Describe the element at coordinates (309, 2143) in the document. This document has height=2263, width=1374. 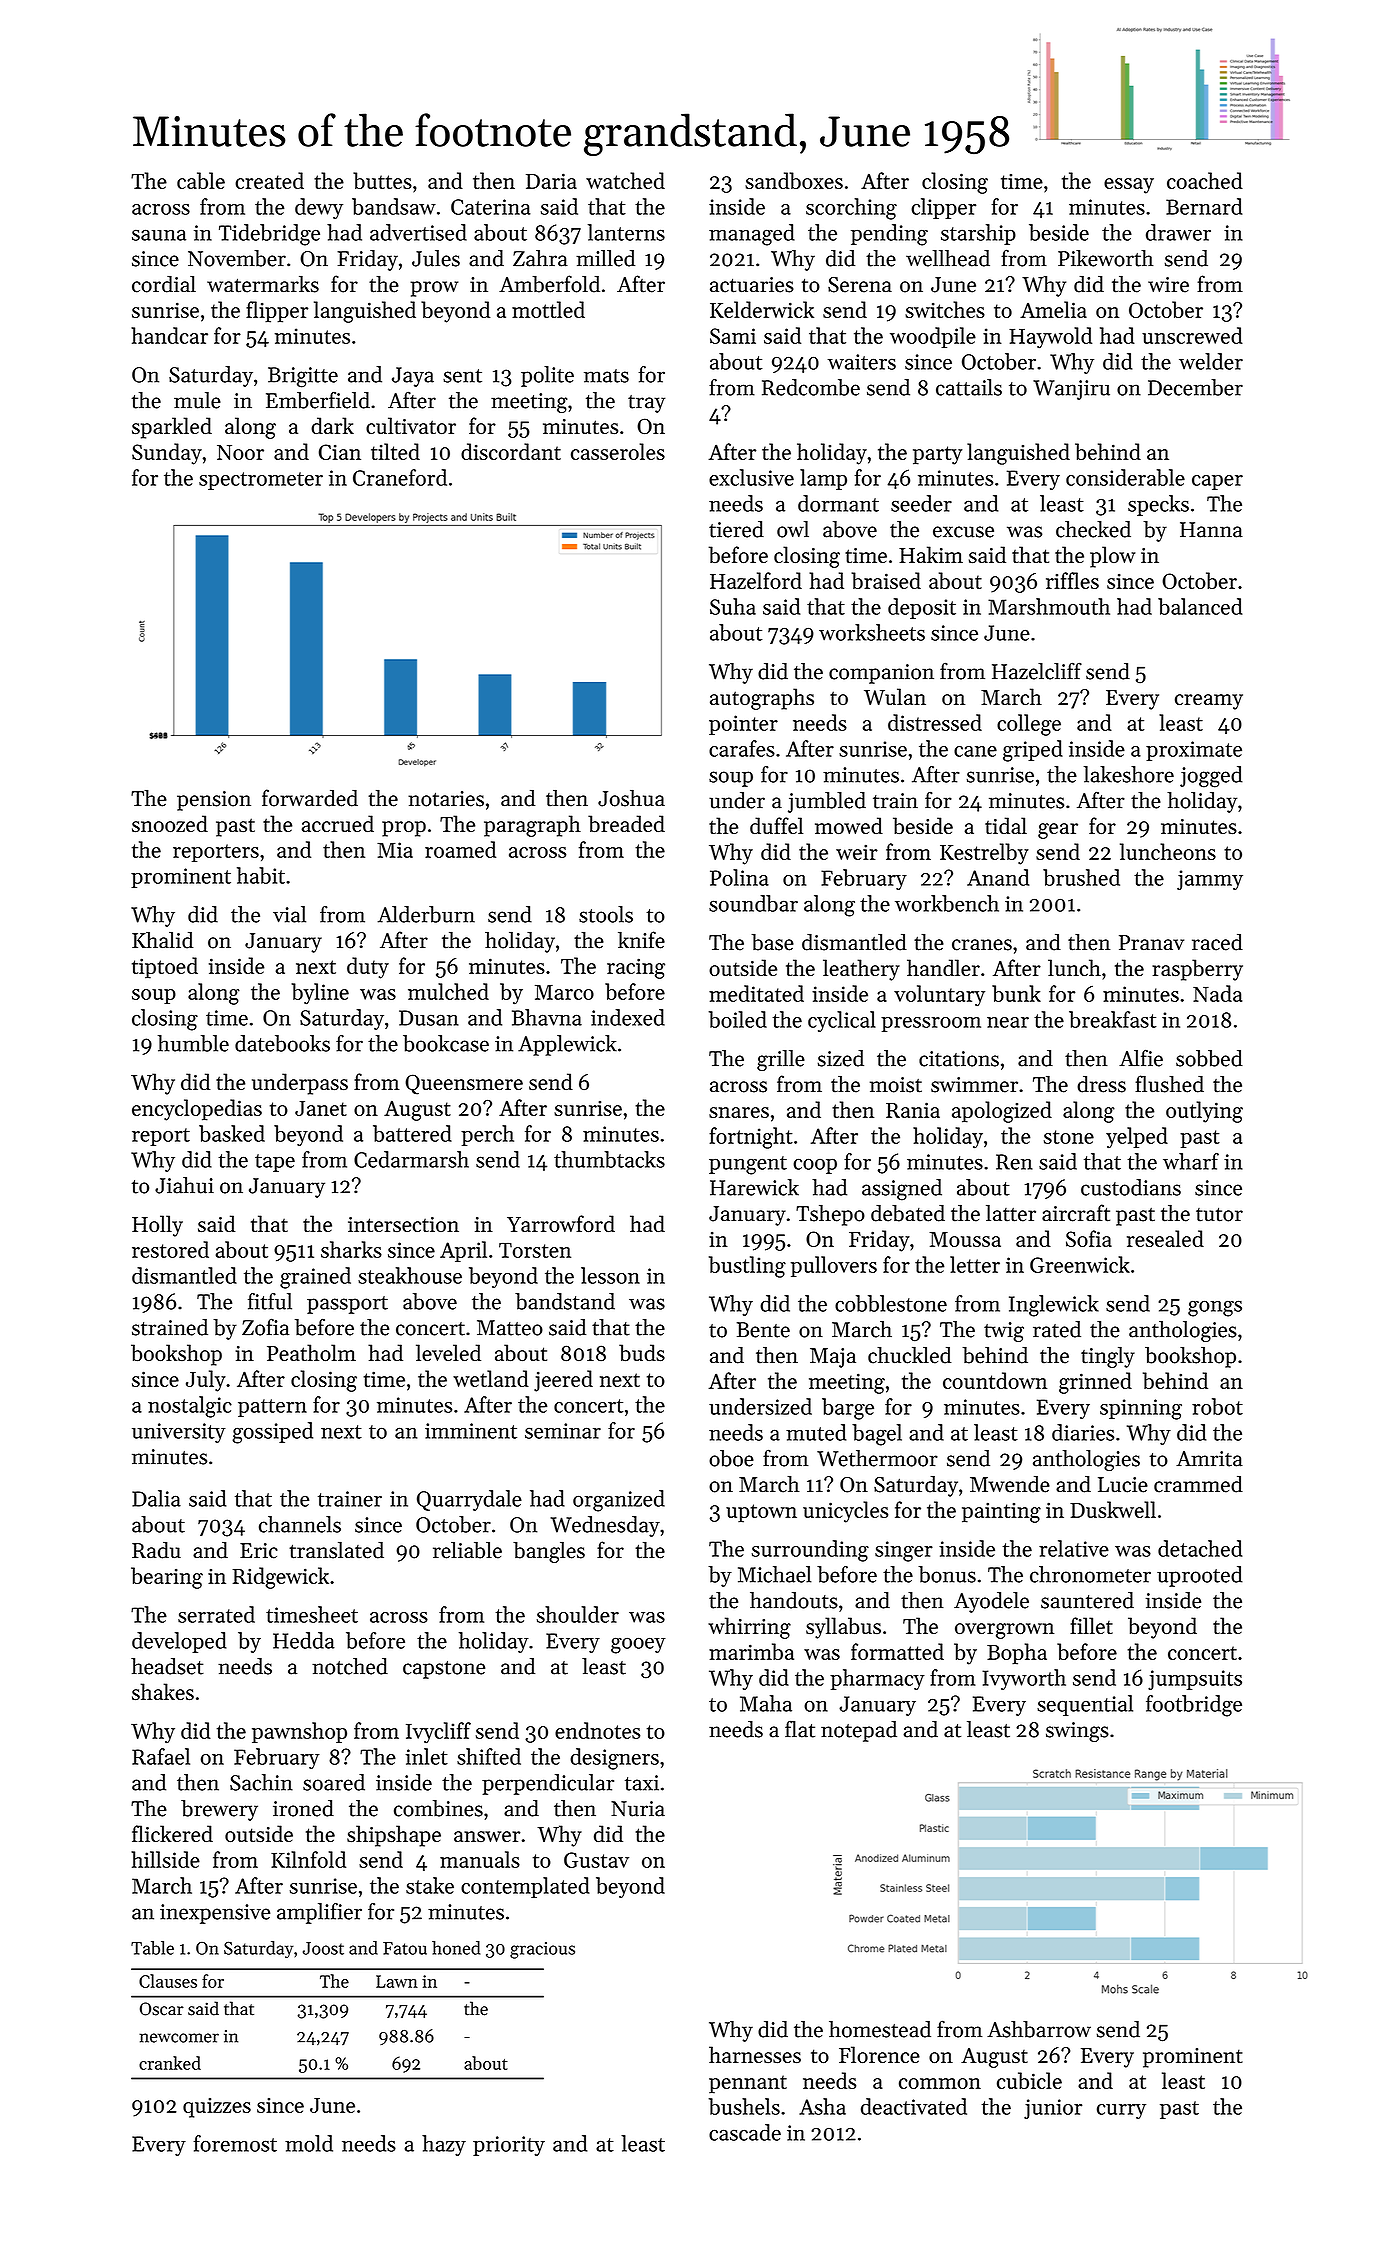
I see `mold` at that location.
